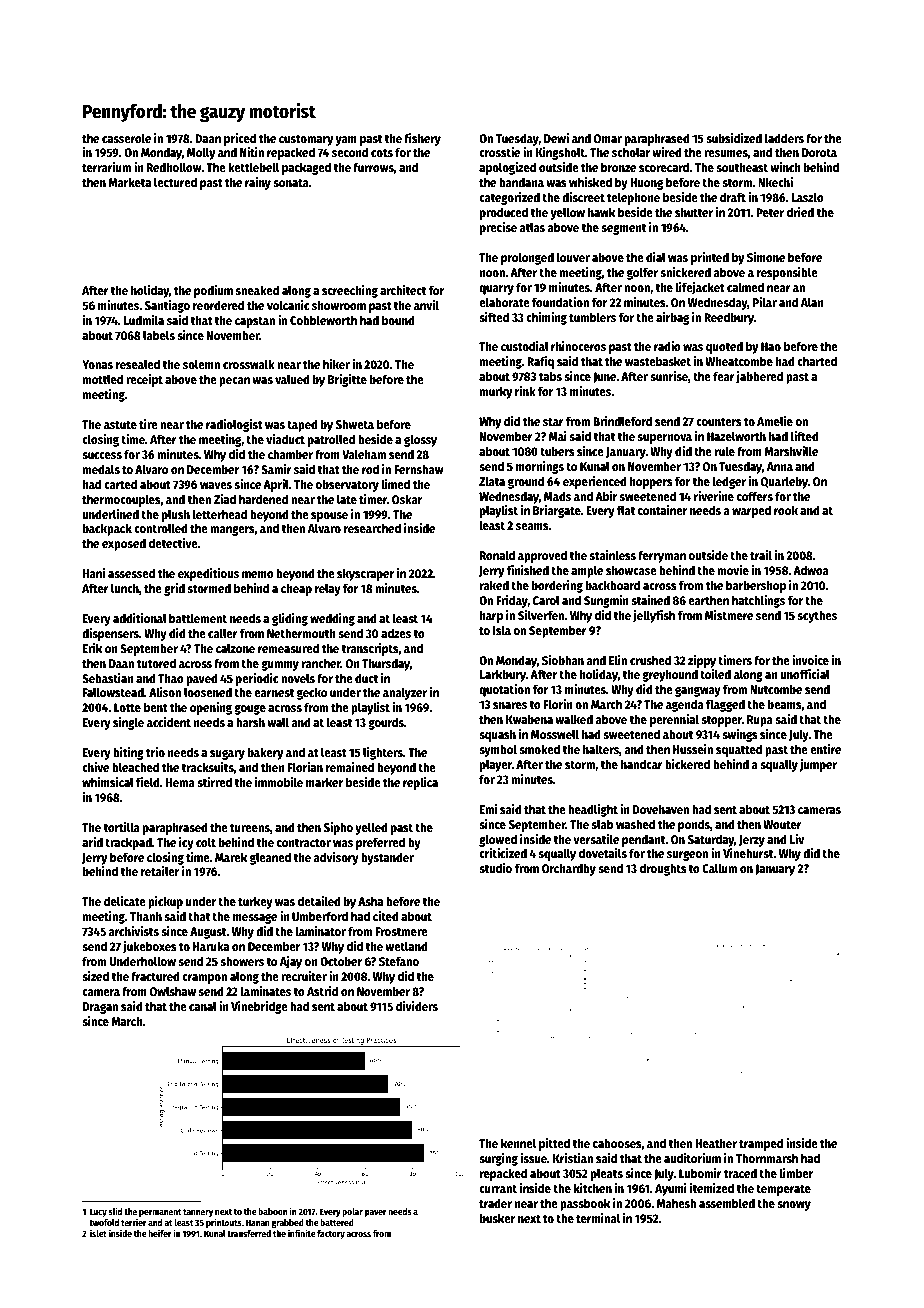 Image resolution: width=924 pixels, height=1308 pixels. I want to click on astute, so click(120, 425).
